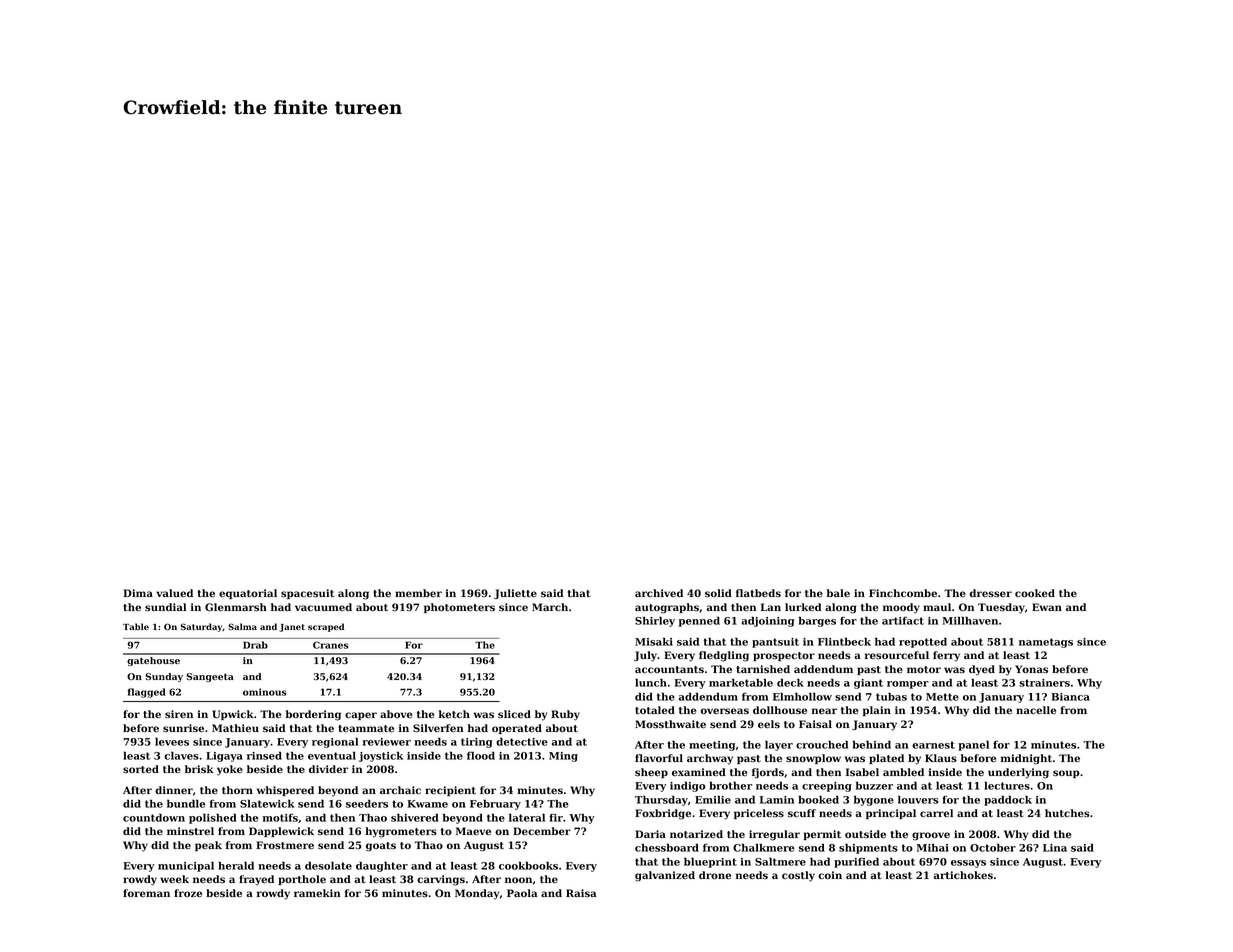 This screenshot has width=1233, height=952. I want to click on Monday, so click(477, 894).
